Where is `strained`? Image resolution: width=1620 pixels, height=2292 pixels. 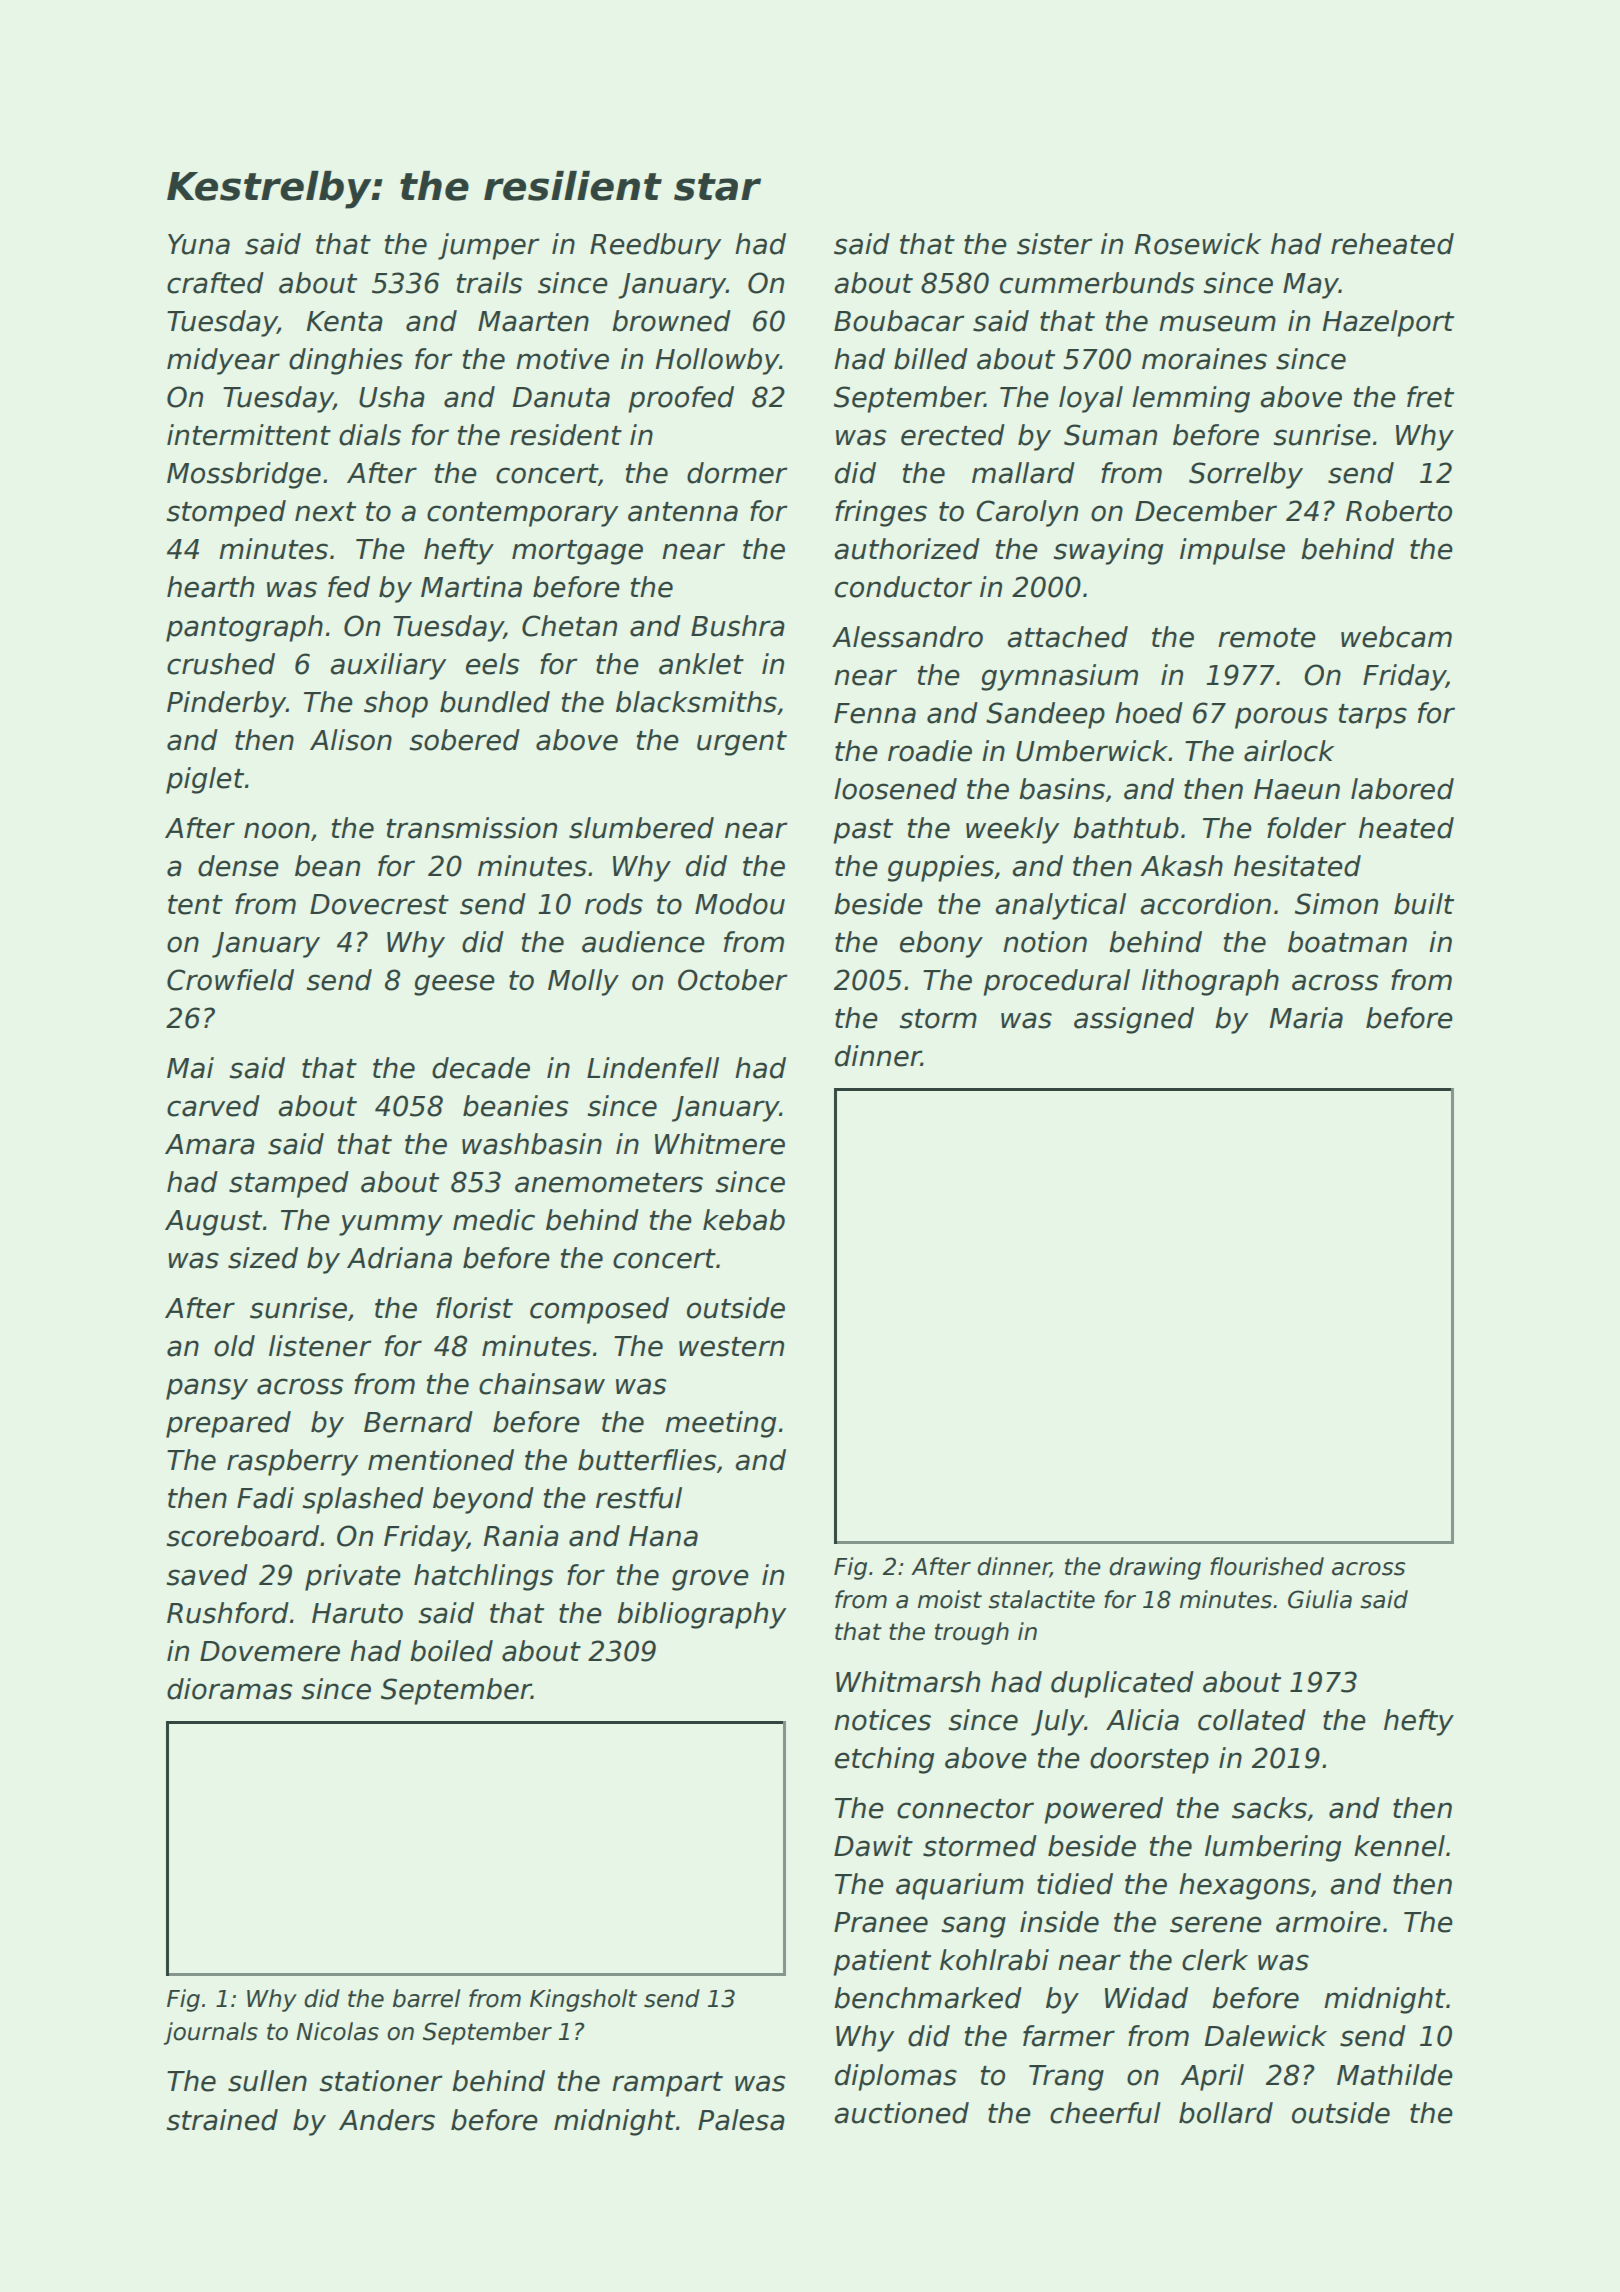 strained is located at coordinates (222, 2120).
